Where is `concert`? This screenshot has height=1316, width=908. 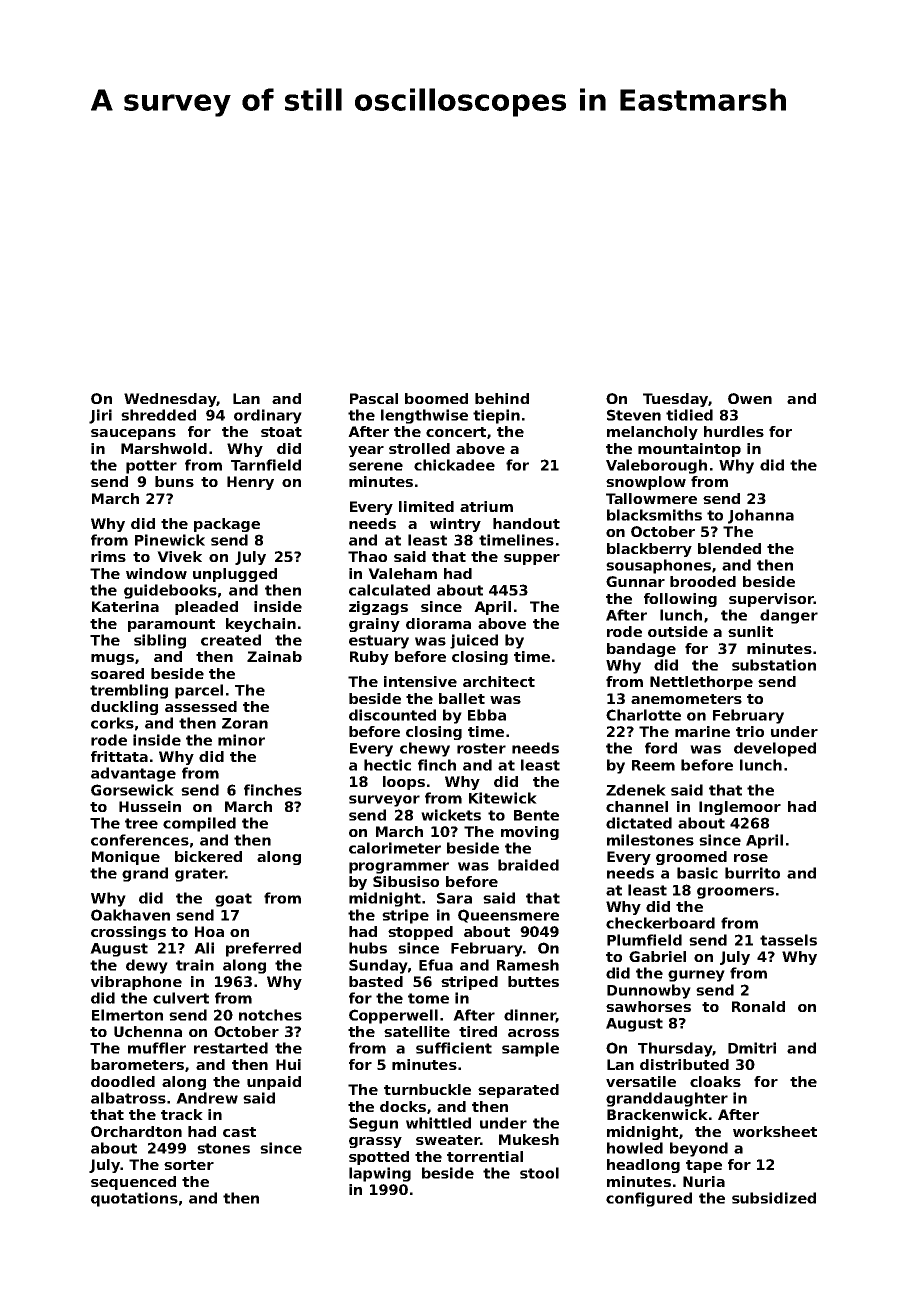 concert is located at coordinates (456, 432).
